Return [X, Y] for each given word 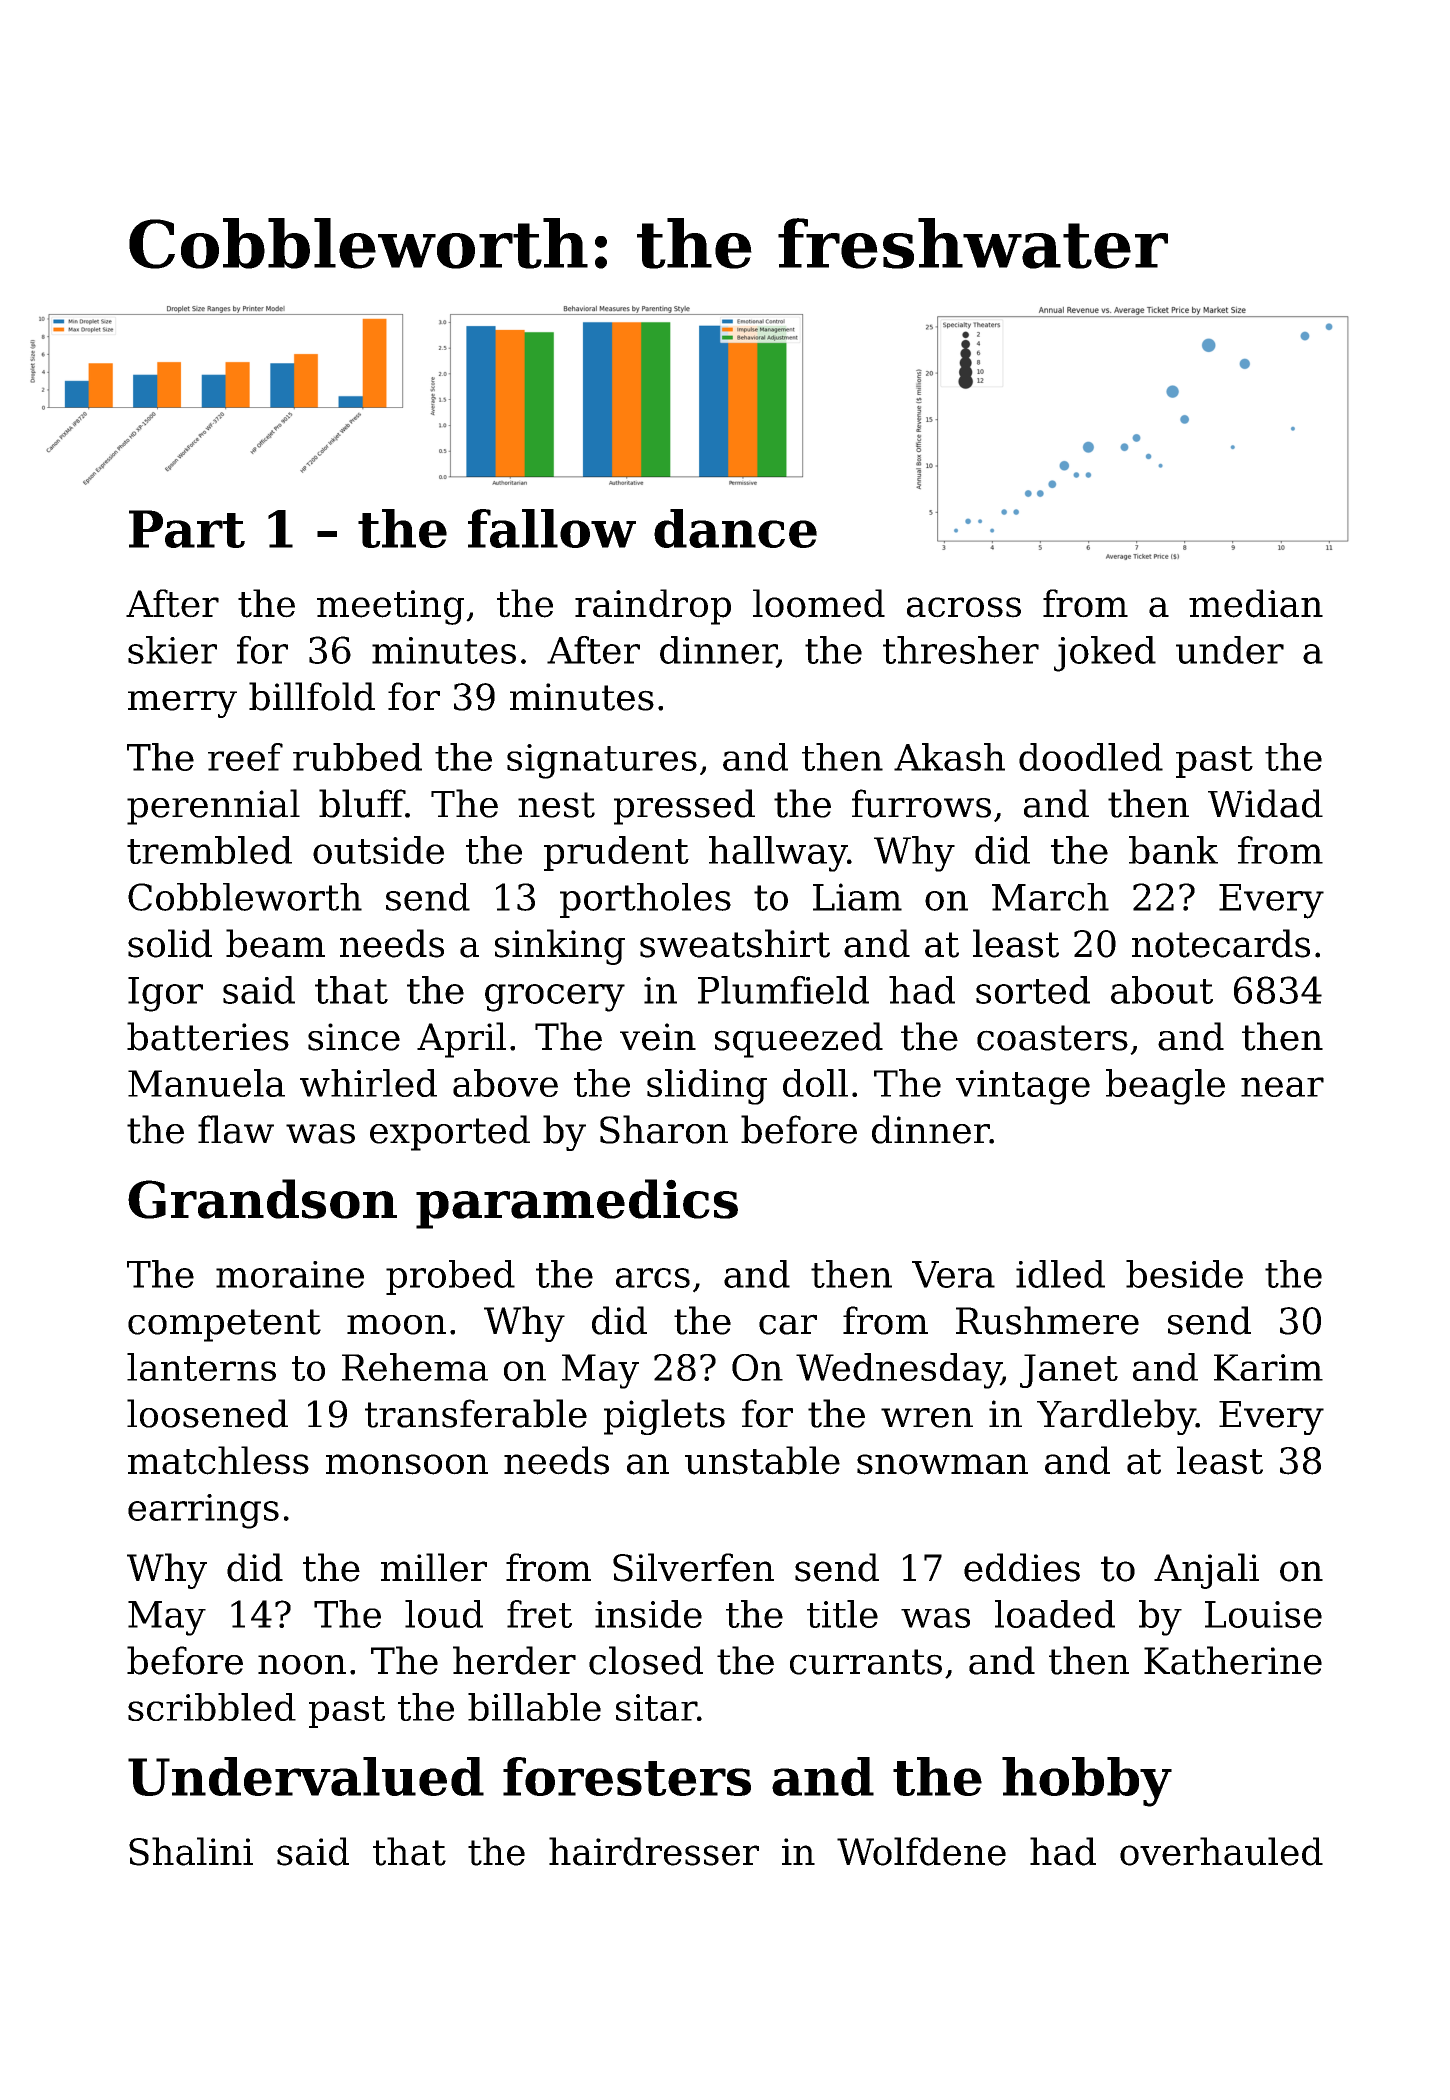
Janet [1069, 1371]
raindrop [653, 607]
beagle [1165, 1087]
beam [275, 943]
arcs [653, 1278]
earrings [203, 1511]
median [1256, 603]
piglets [664, 1417]
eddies [1022, 1567]
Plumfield [783, 990]
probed [450, 1277]
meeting [390, 607]
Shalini [191, 1851]
